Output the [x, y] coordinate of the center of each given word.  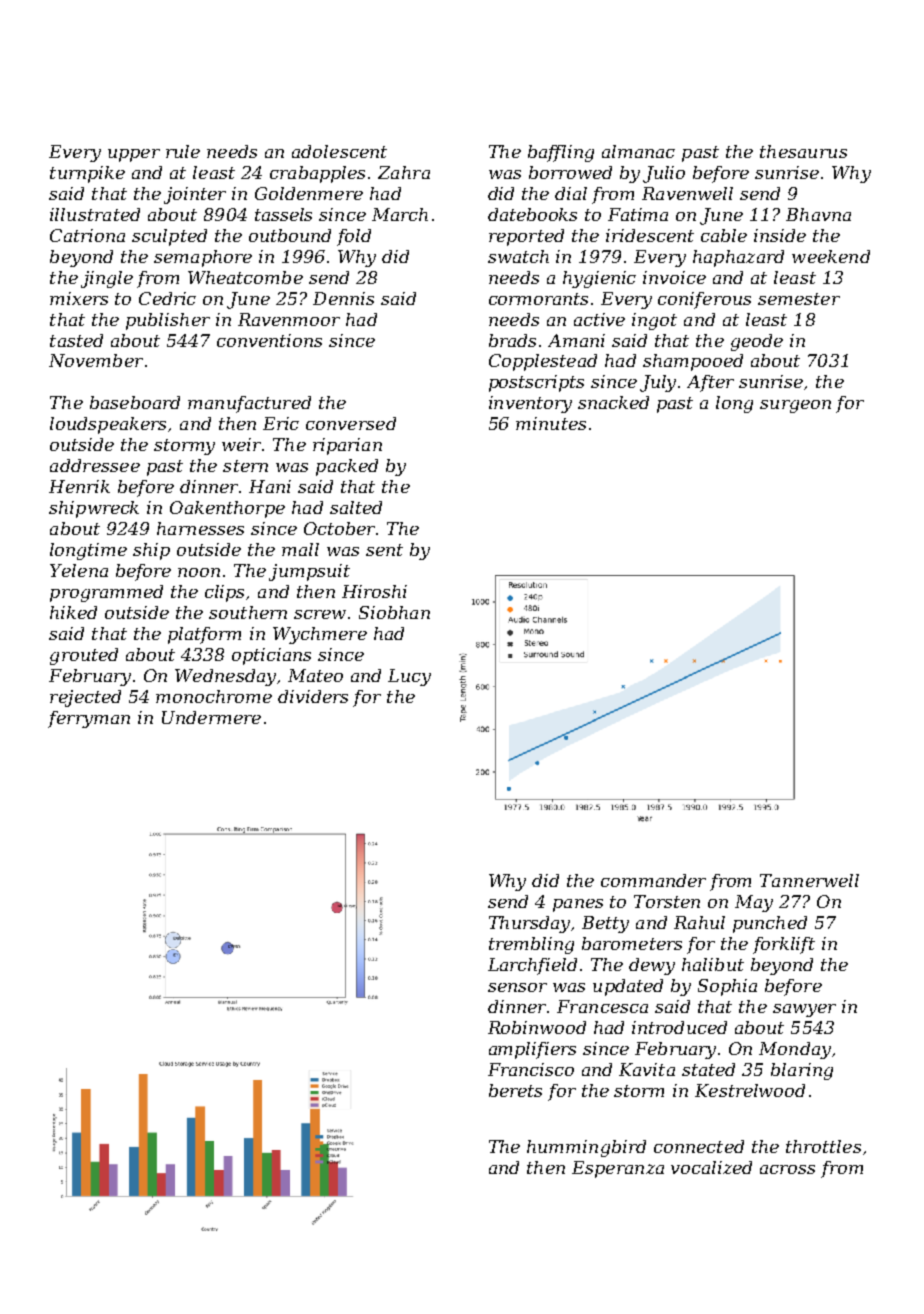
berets [515, 1090]
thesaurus [803, 151]
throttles [823, 1146]
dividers [313, 696]
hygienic [599, 279]
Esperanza [618, 1169]
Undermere [211, 717]
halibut [713, 964]
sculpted [169, 237]
